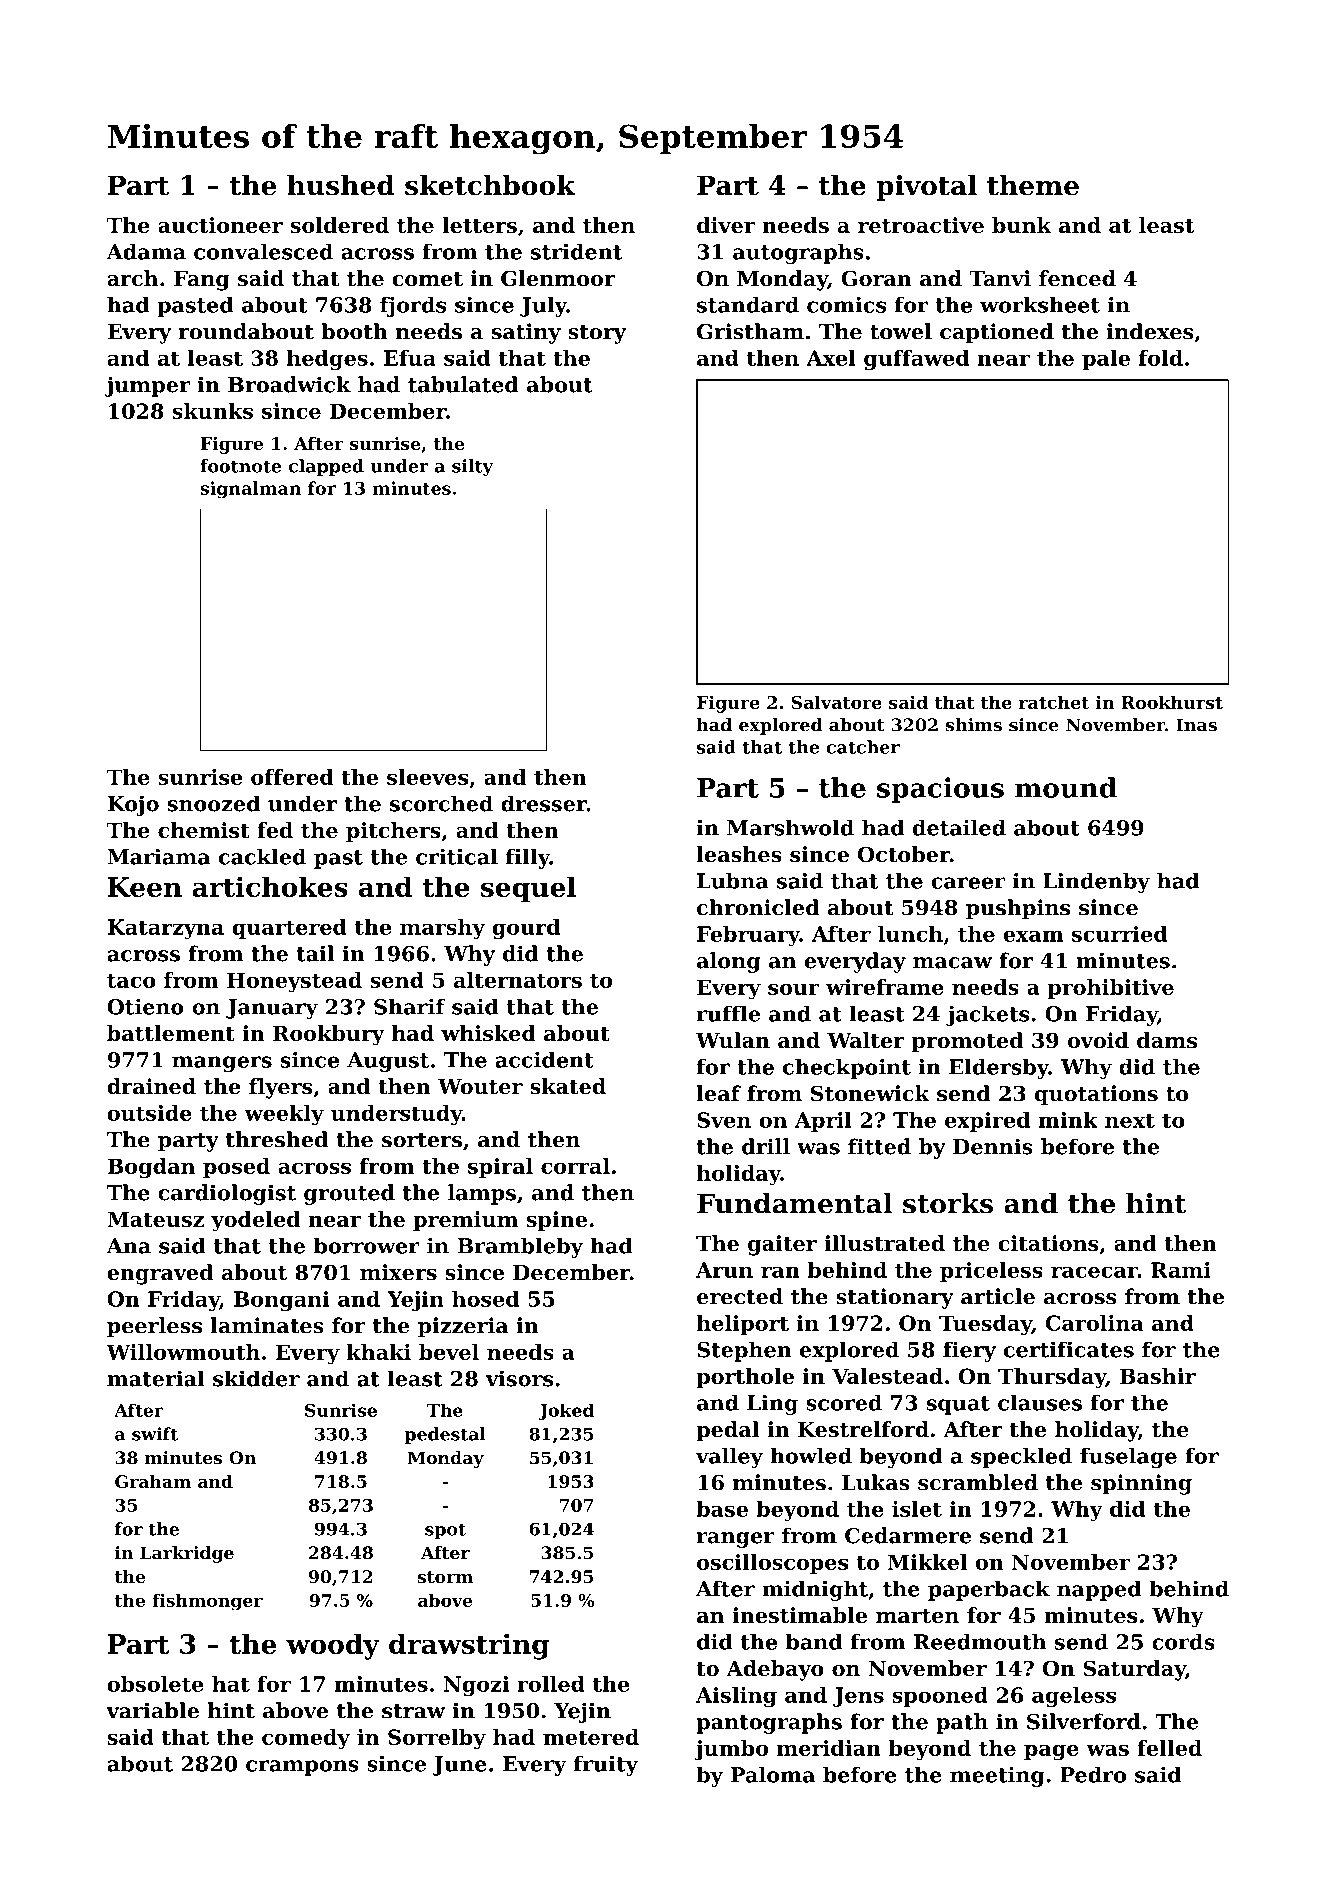 This page has width=1336, height=1889. Describe the element at coordinates (1167, 1040) in the page. I see `dams` at that location.
